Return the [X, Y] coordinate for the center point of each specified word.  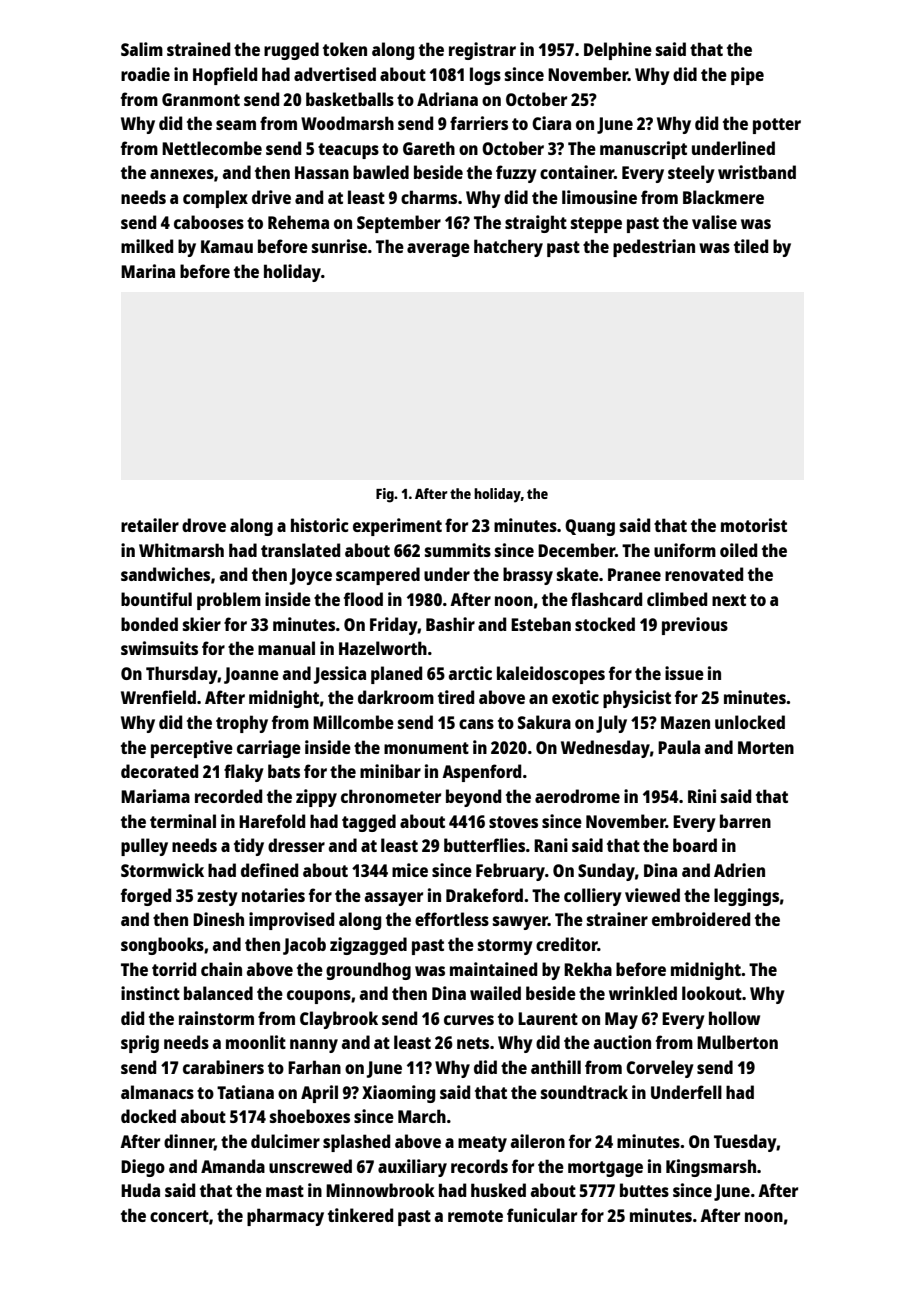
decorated [159, 771]
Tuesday [745, 1143]
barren [745, 821]
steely [691, 174]
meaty [482, 1144]
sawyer [520, 923]
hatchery [508, 248]
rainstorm [216, 1018]
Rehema [298, 222]
